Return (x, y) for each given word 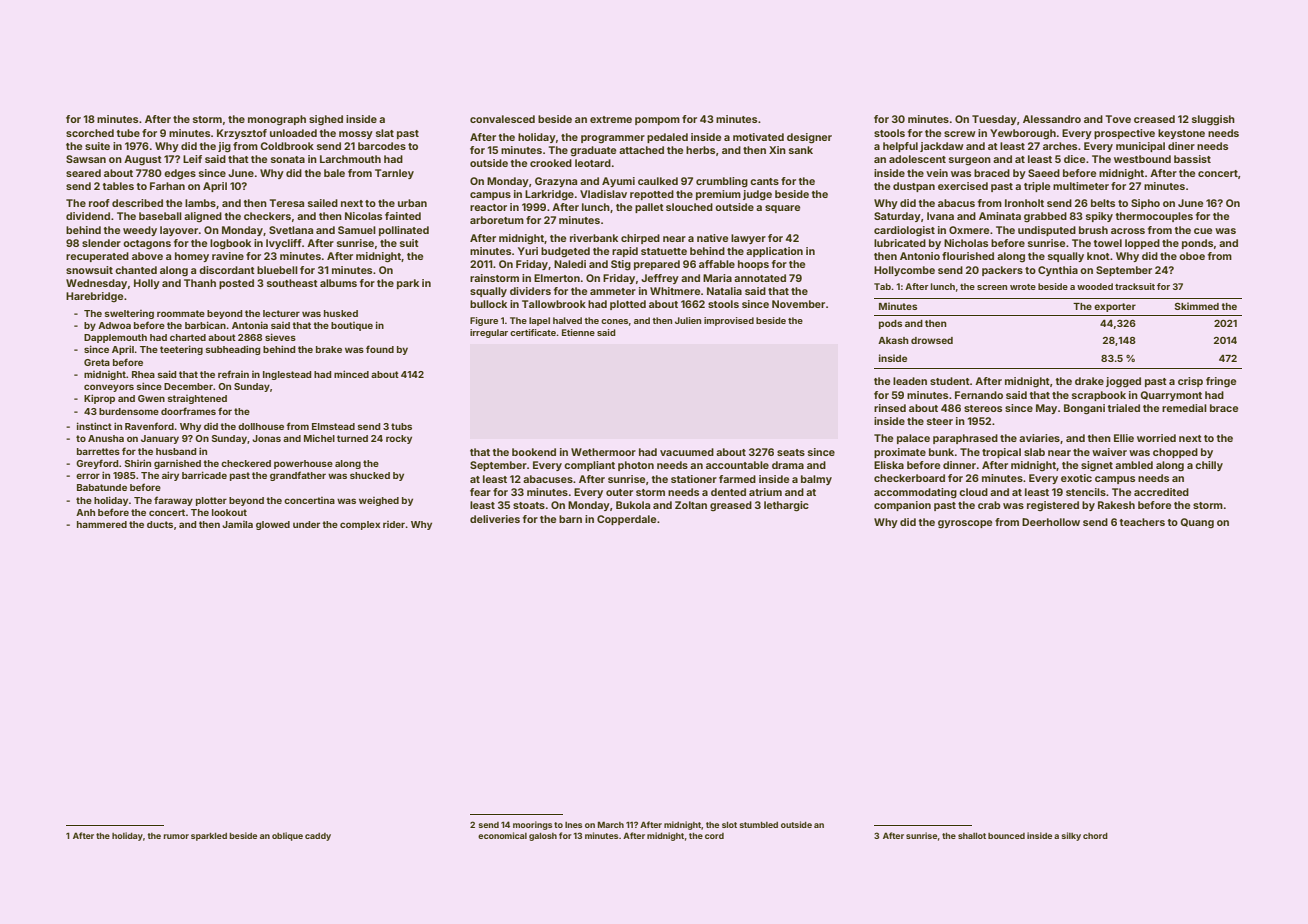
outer (619, 492)
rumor (176, 836)
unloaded (293, 133)
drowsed (932, 340)
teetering (181, 350)
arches (1060, 146)
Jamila (237, 524)
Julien (688, 320)
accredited (1161, 492)
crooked (551, 163)
